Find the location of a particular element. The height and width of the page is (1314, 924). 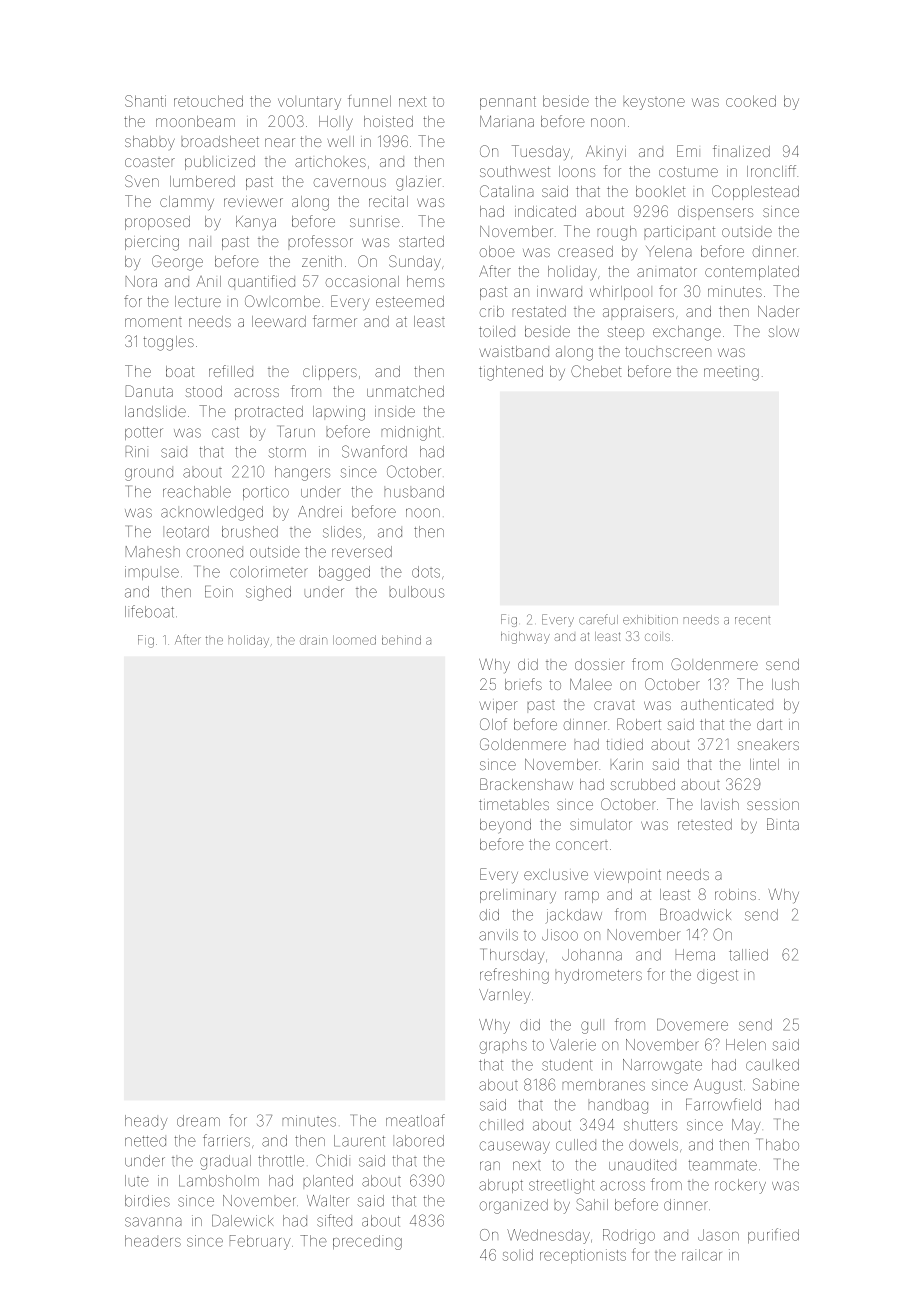

dowels is located at coordinates (653, 1145).
